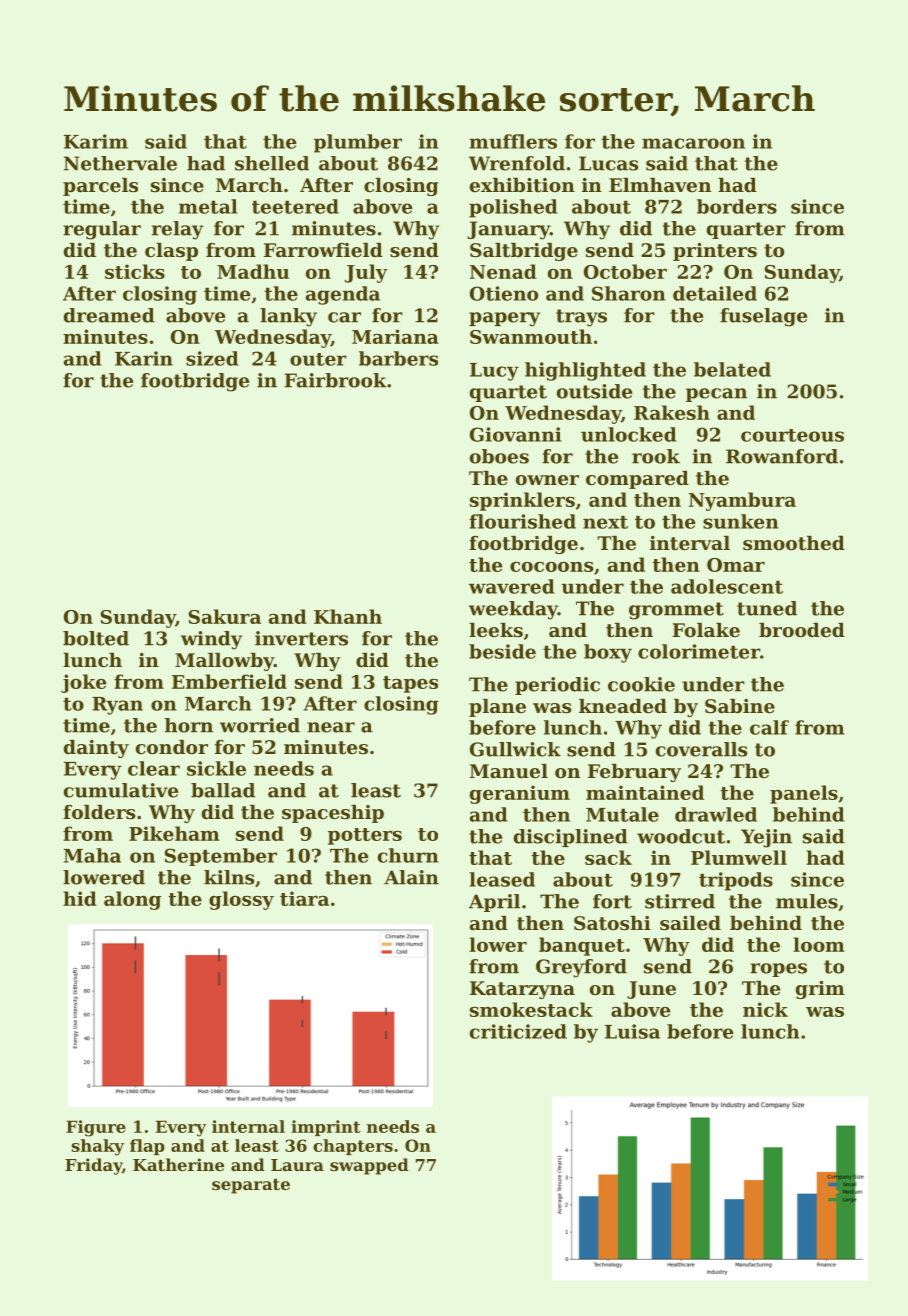  I want to click on Sakura, so click(225, 616).
